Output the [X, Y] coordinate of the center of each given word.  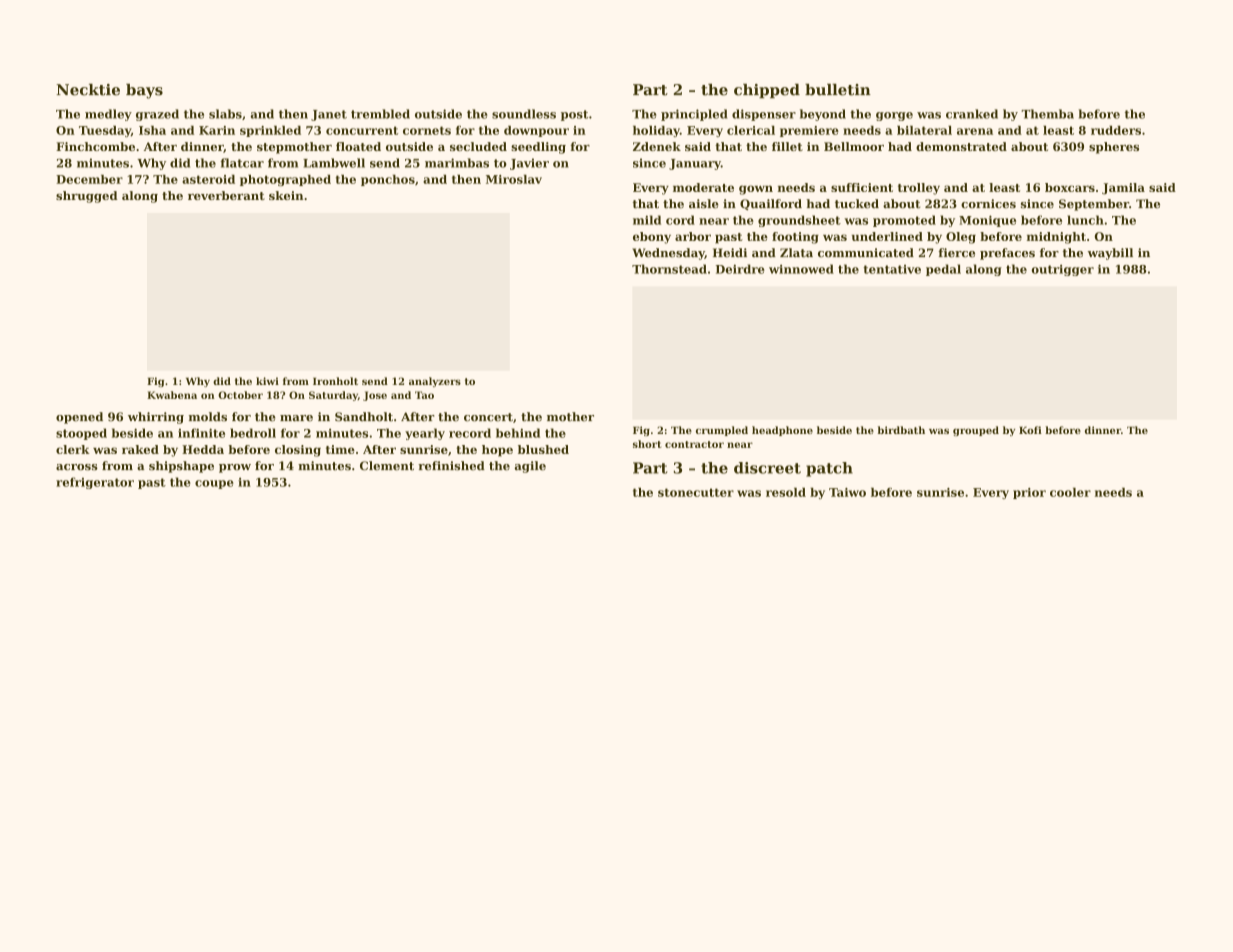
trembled [380, 114]
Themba [1048, 114]
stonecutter [696, 492]
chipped [767, 91]
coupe [214, 484]
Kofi [1030, 430]
